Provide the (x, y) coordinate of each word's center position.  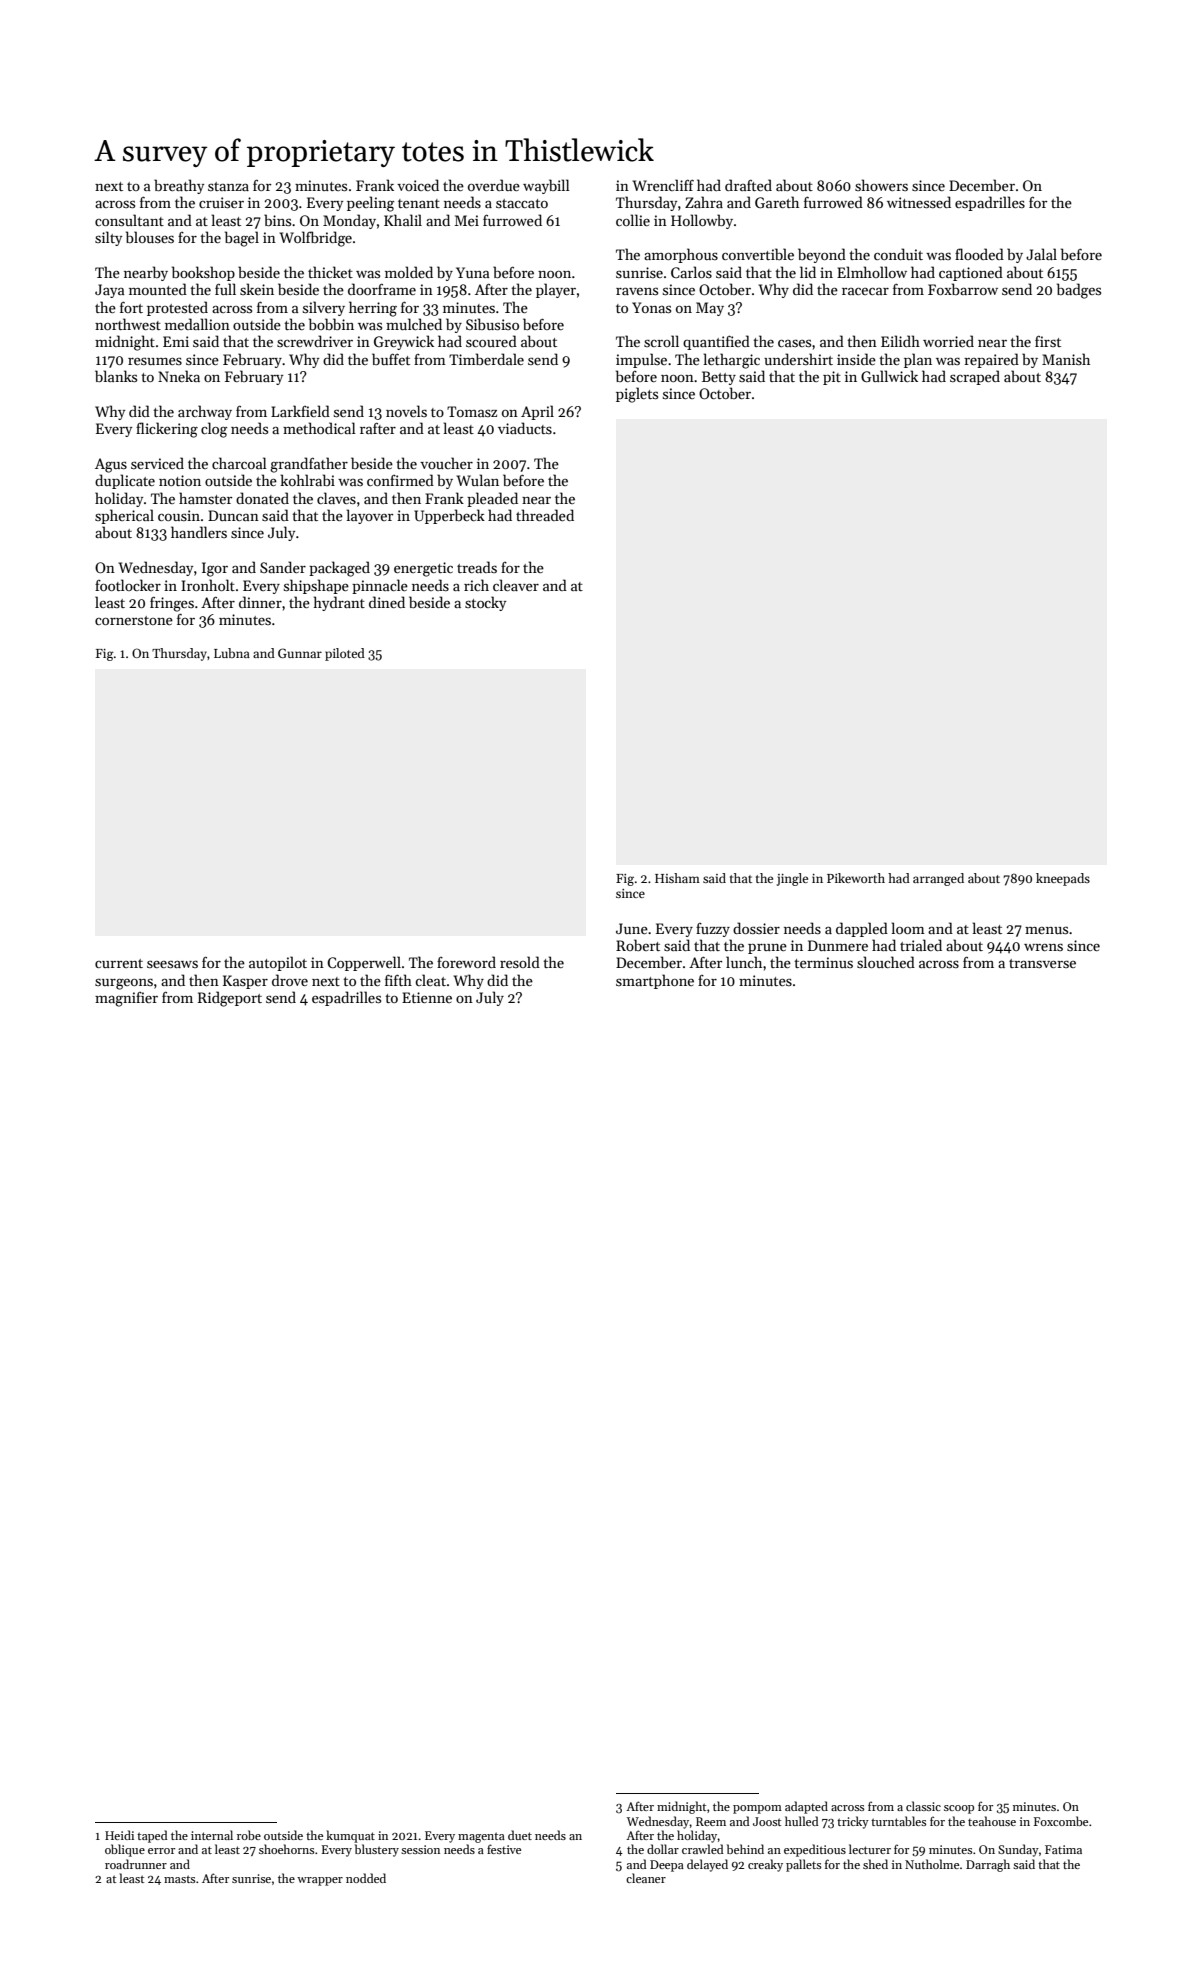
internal (212, 1835)
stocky (485, 603)
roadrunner (136, 1864)
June (632, 928)
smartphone (655, 981)
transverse (1042, 963)
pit (832, 378)
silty (108, 238)
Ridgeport (230, 999)
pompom (757, 1809)
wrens (1043, 947)
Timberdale (486, 359)
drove (290, 980)
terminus (823, 962)
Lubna (232, 653)
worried (948, 341)
